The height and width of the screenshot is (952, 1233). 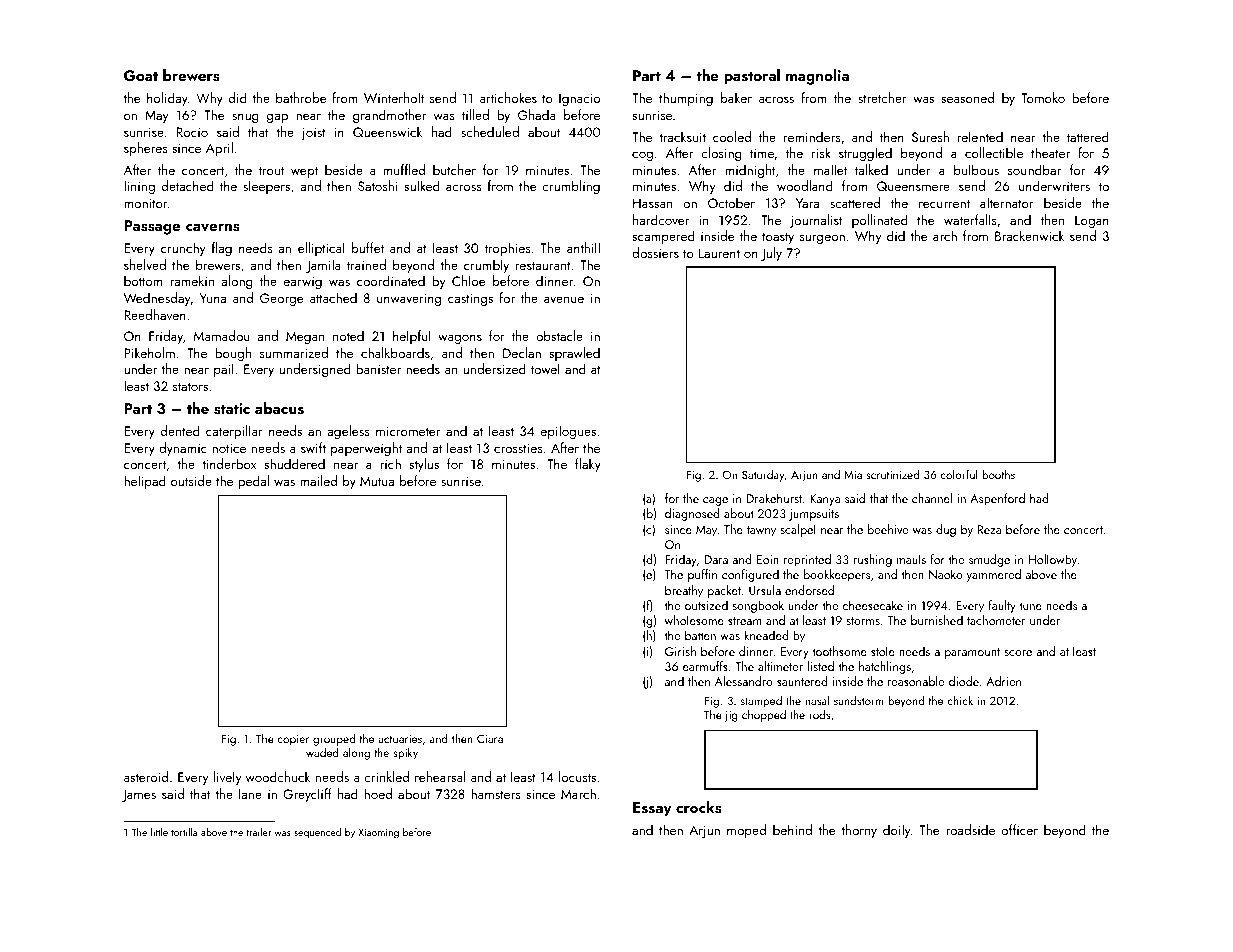 I want to click on magnolia, so click(x=817, y=77).
